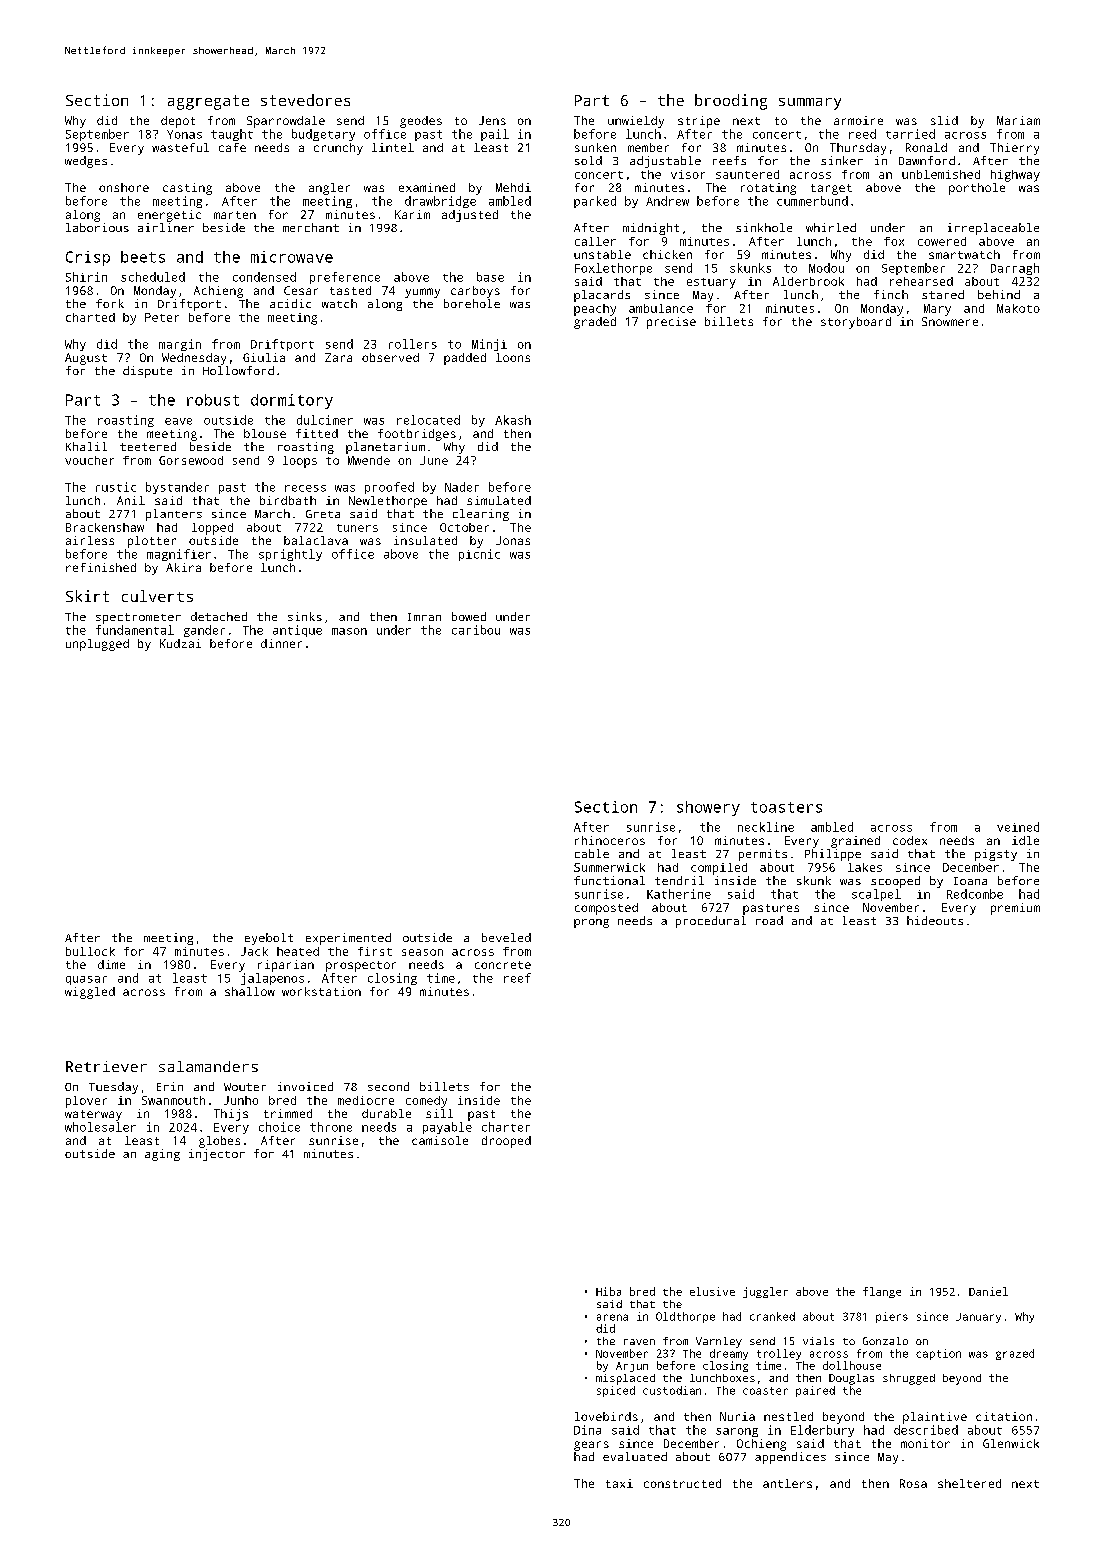 Image resolution: width=1105 pixels, height=1563 pixels. I want to click on slid, so click(944, 120).
